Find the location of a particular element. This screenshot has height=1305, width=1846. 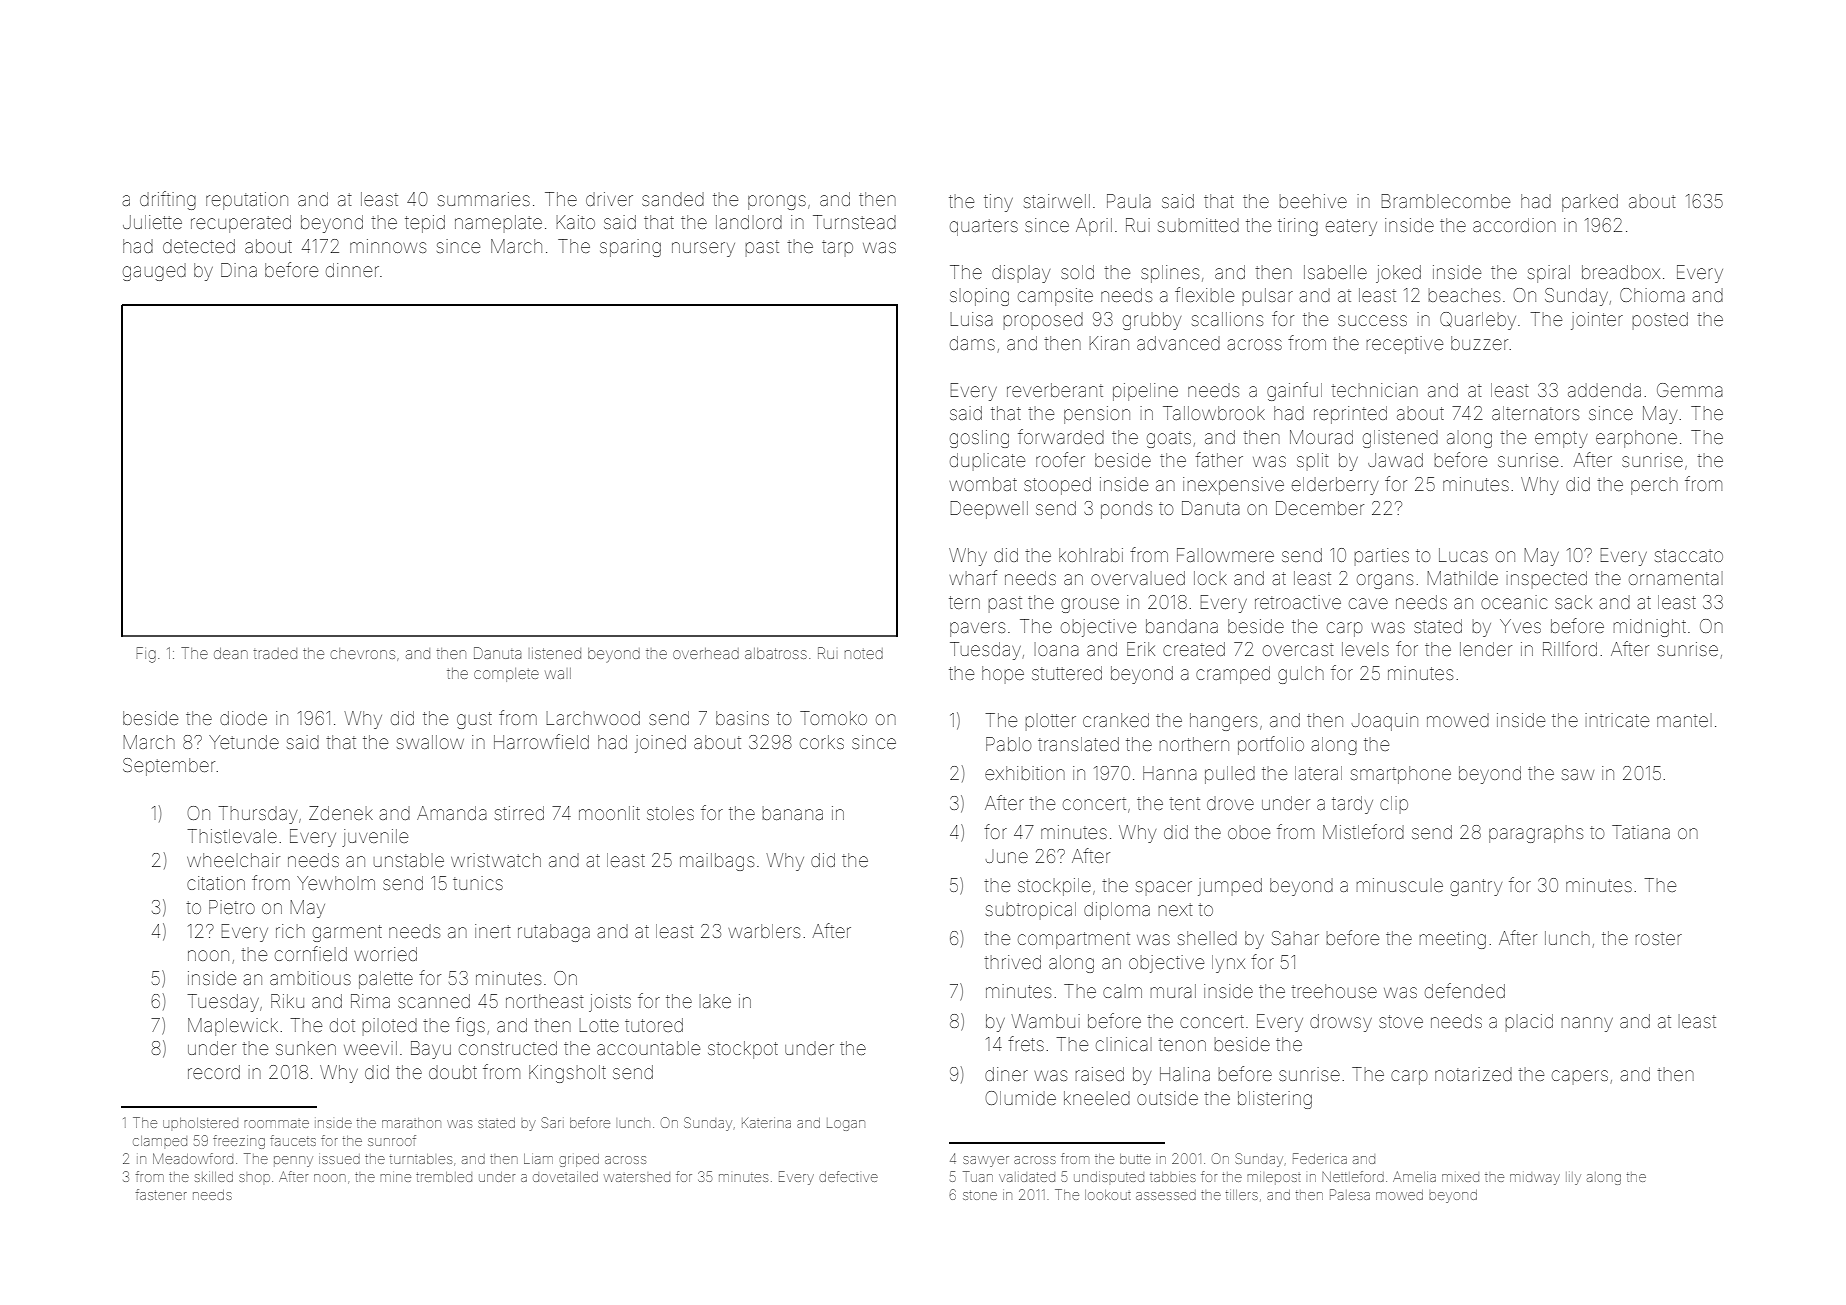

technician is located at coordinates (1374, 390).
